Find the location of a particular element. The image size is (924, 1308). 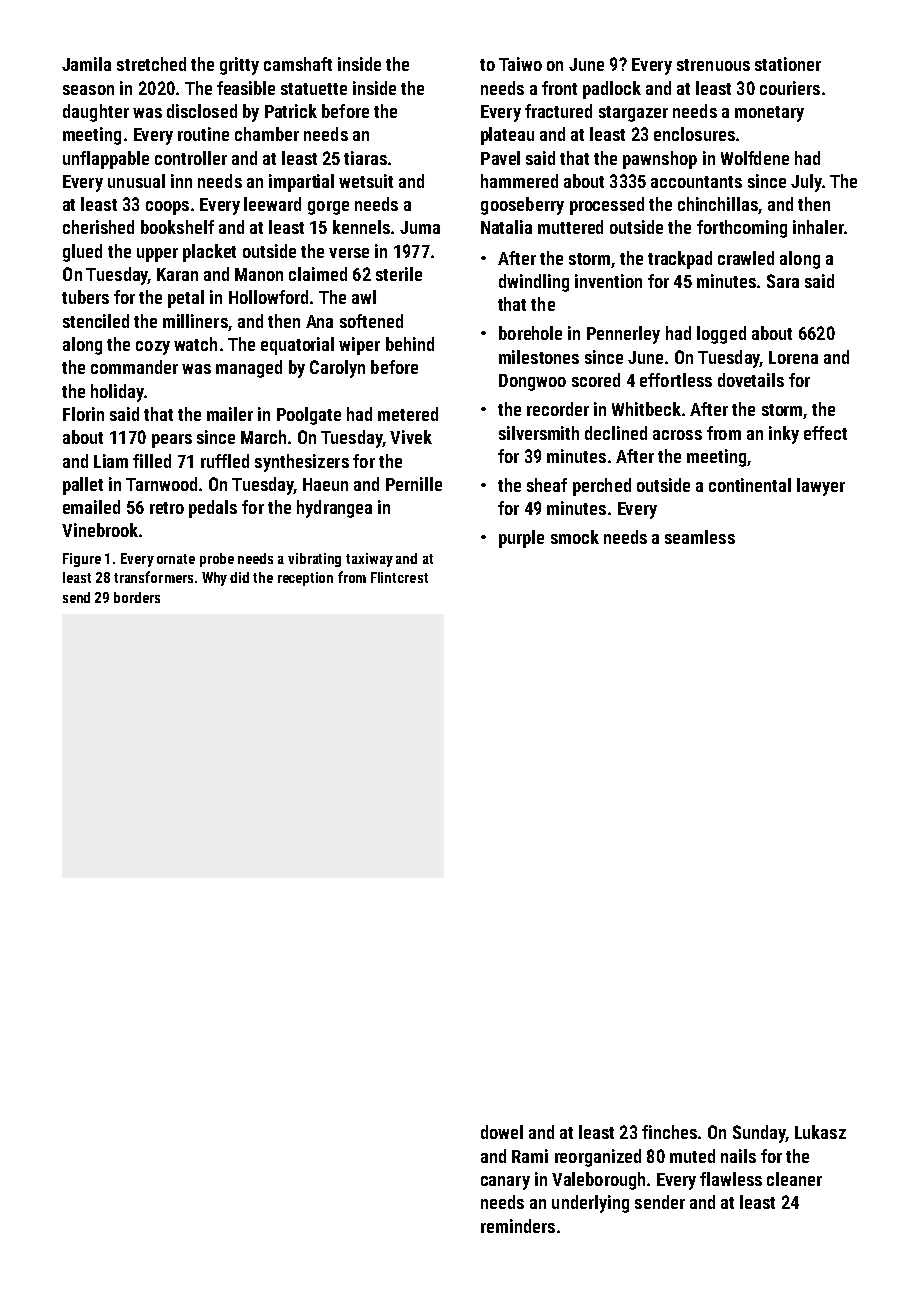

tubers is located at coordinates (85, 297).
